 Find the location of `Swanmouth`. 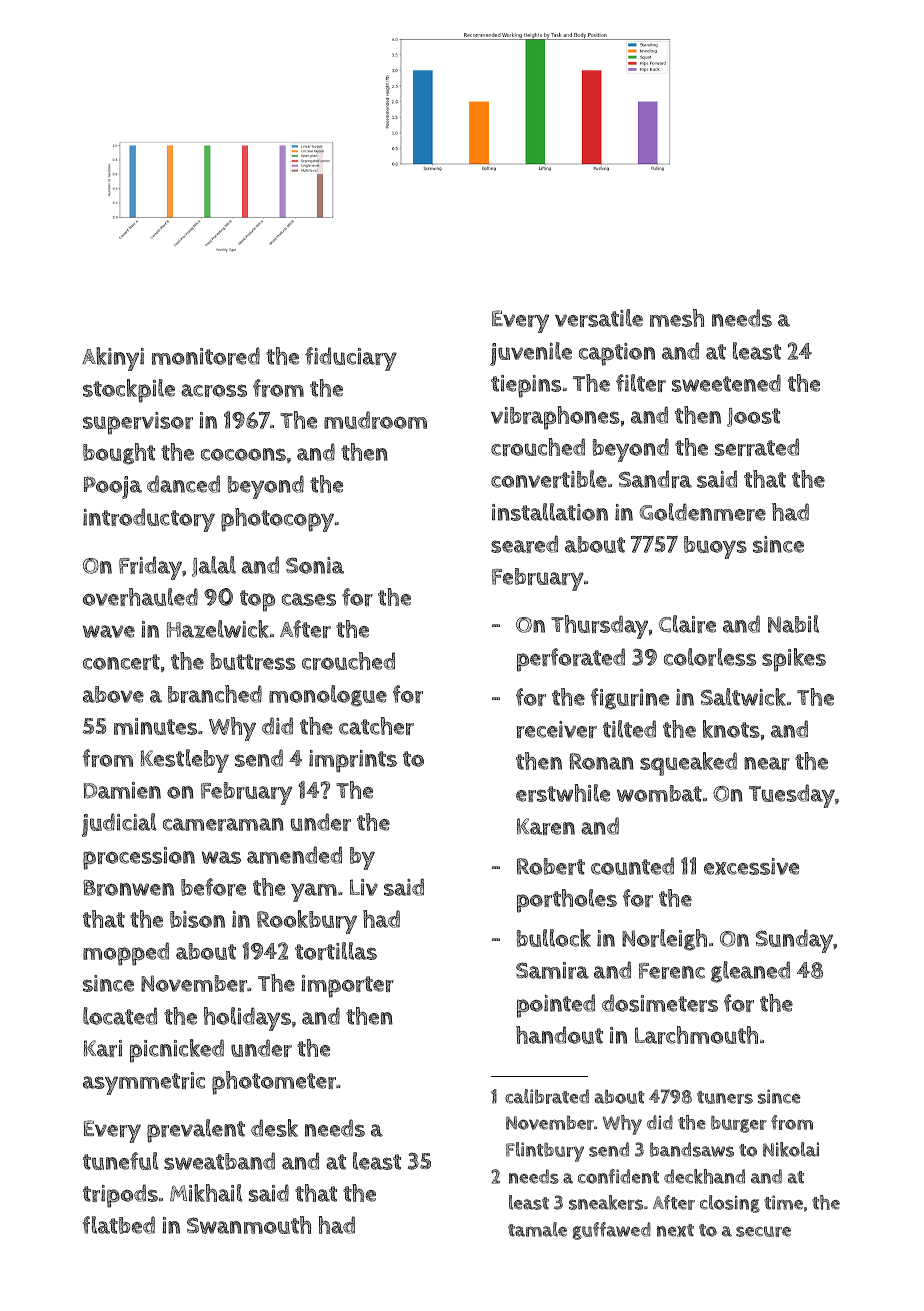

Swanmouth is located at coordinates (249, 1225).
